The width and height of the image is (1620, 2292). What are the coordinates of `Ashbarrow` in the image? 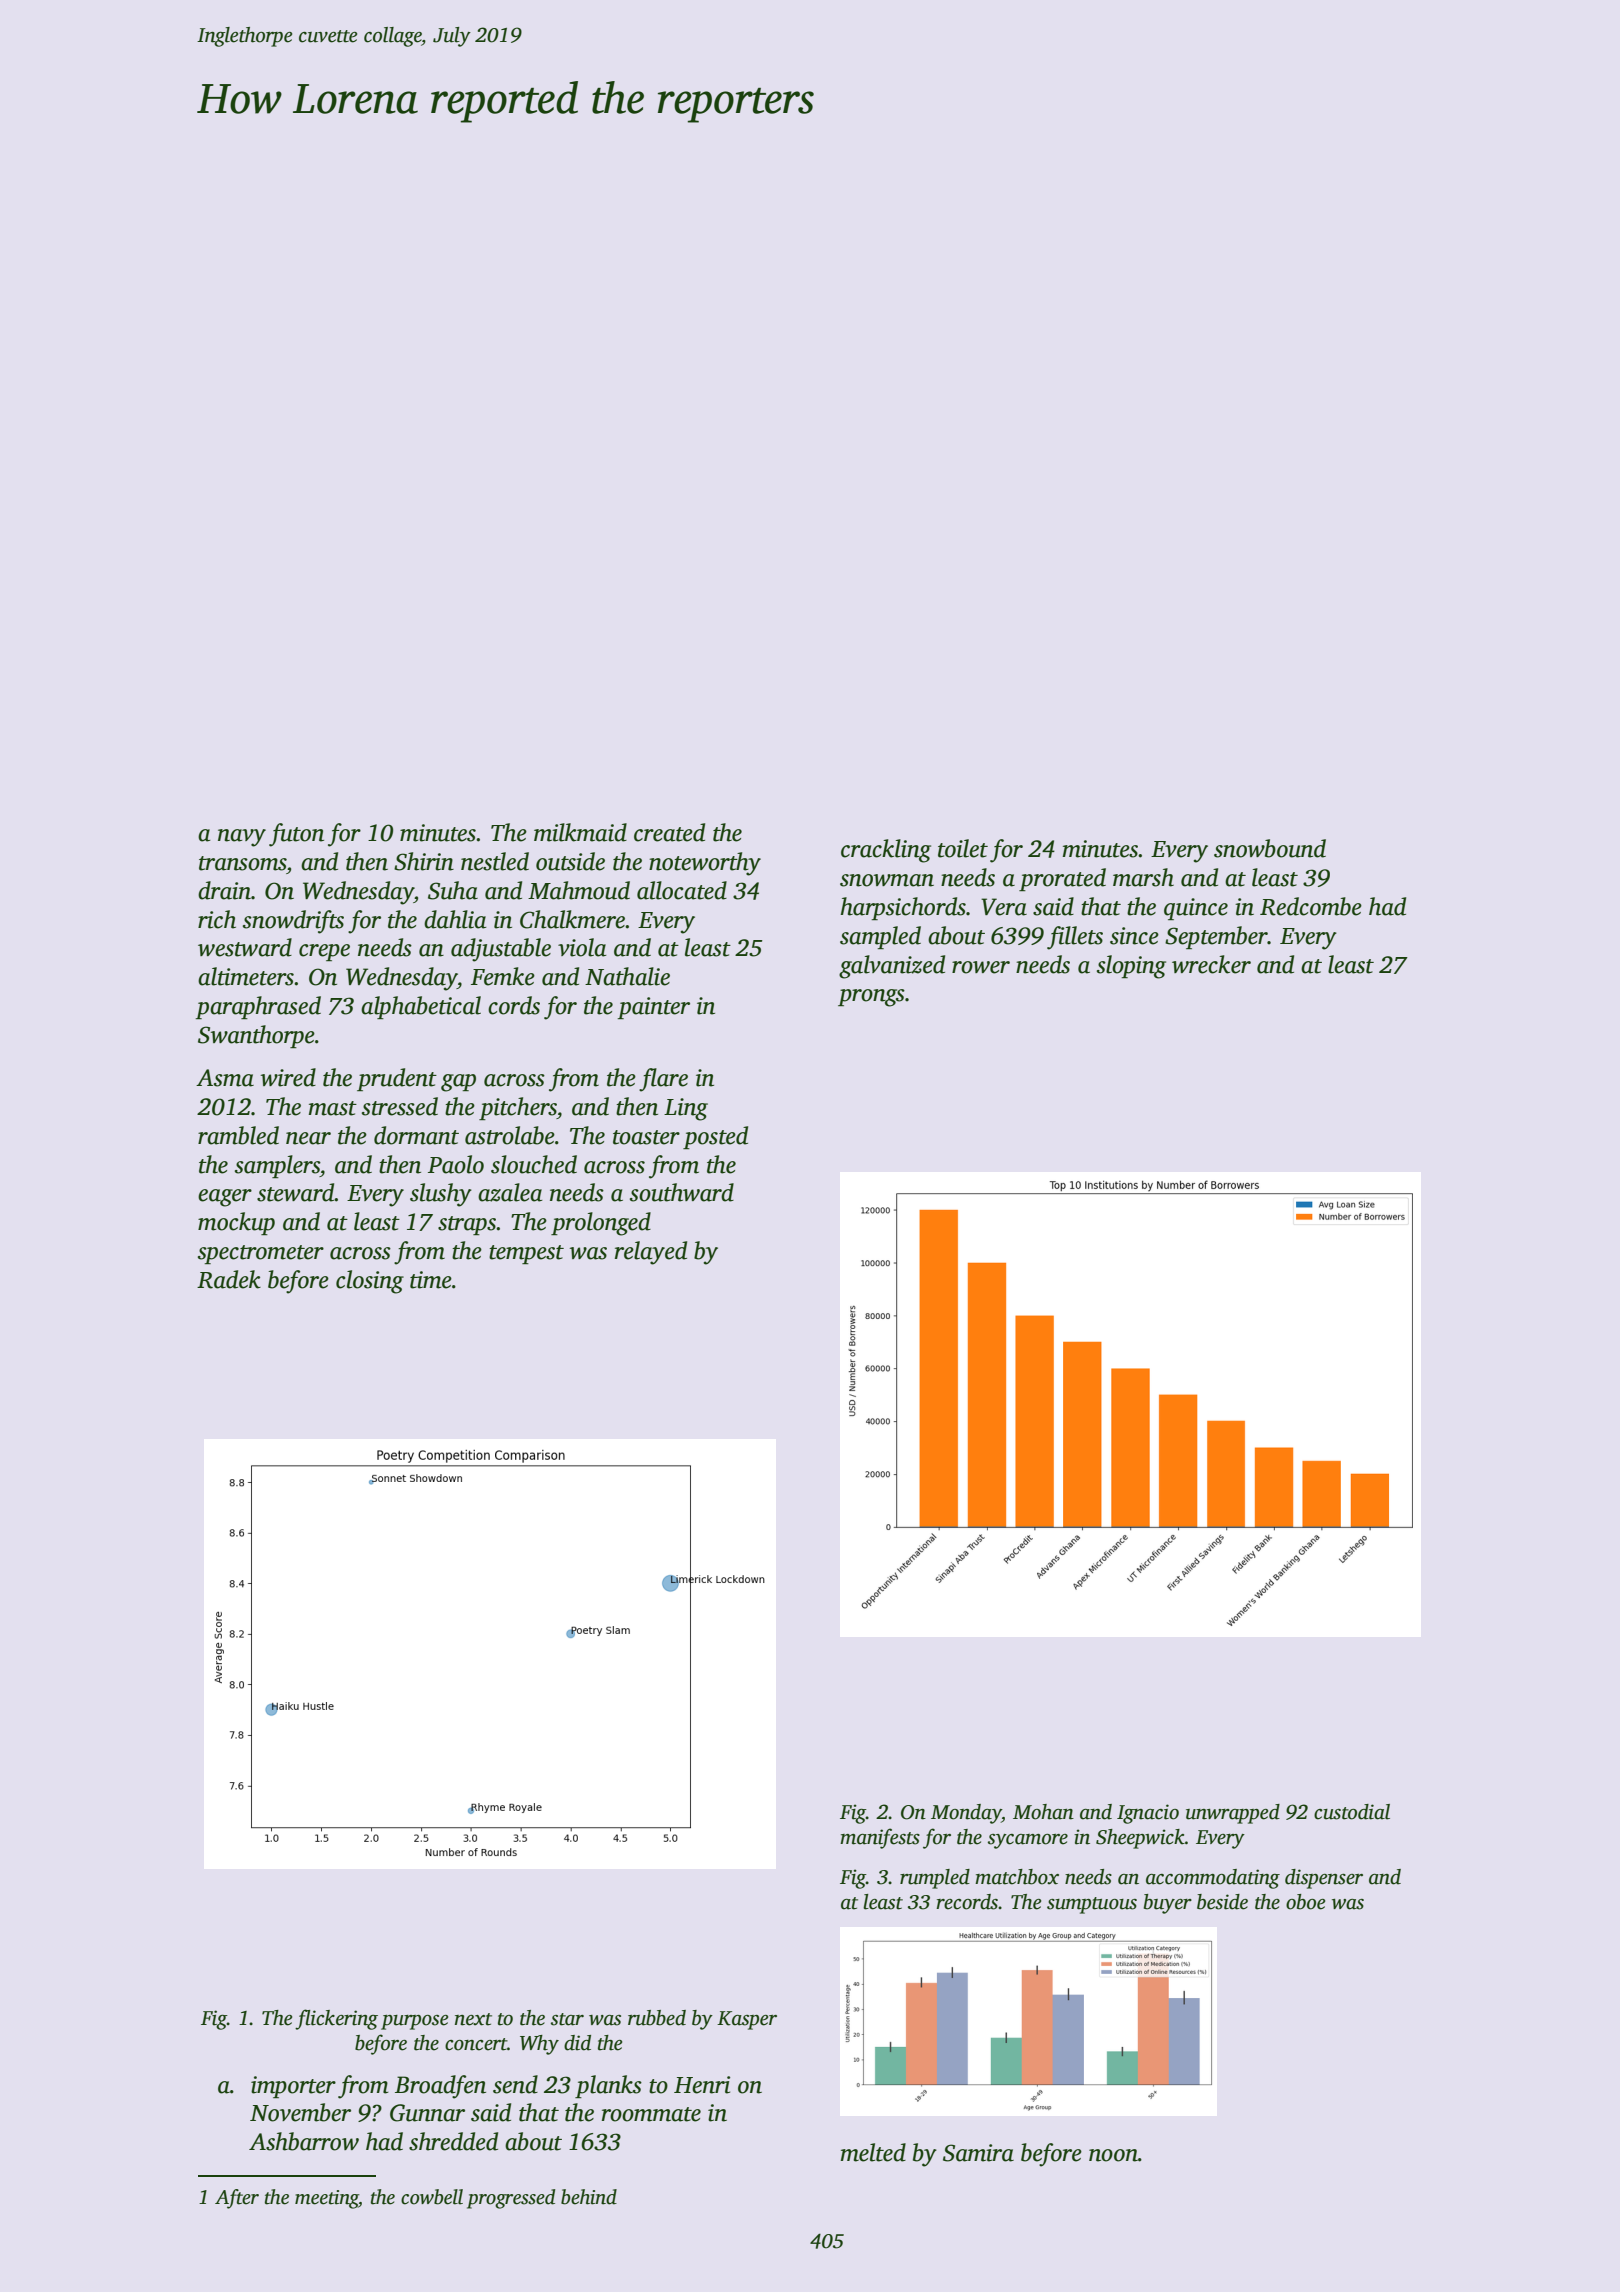 It's located at (304, 2141).
